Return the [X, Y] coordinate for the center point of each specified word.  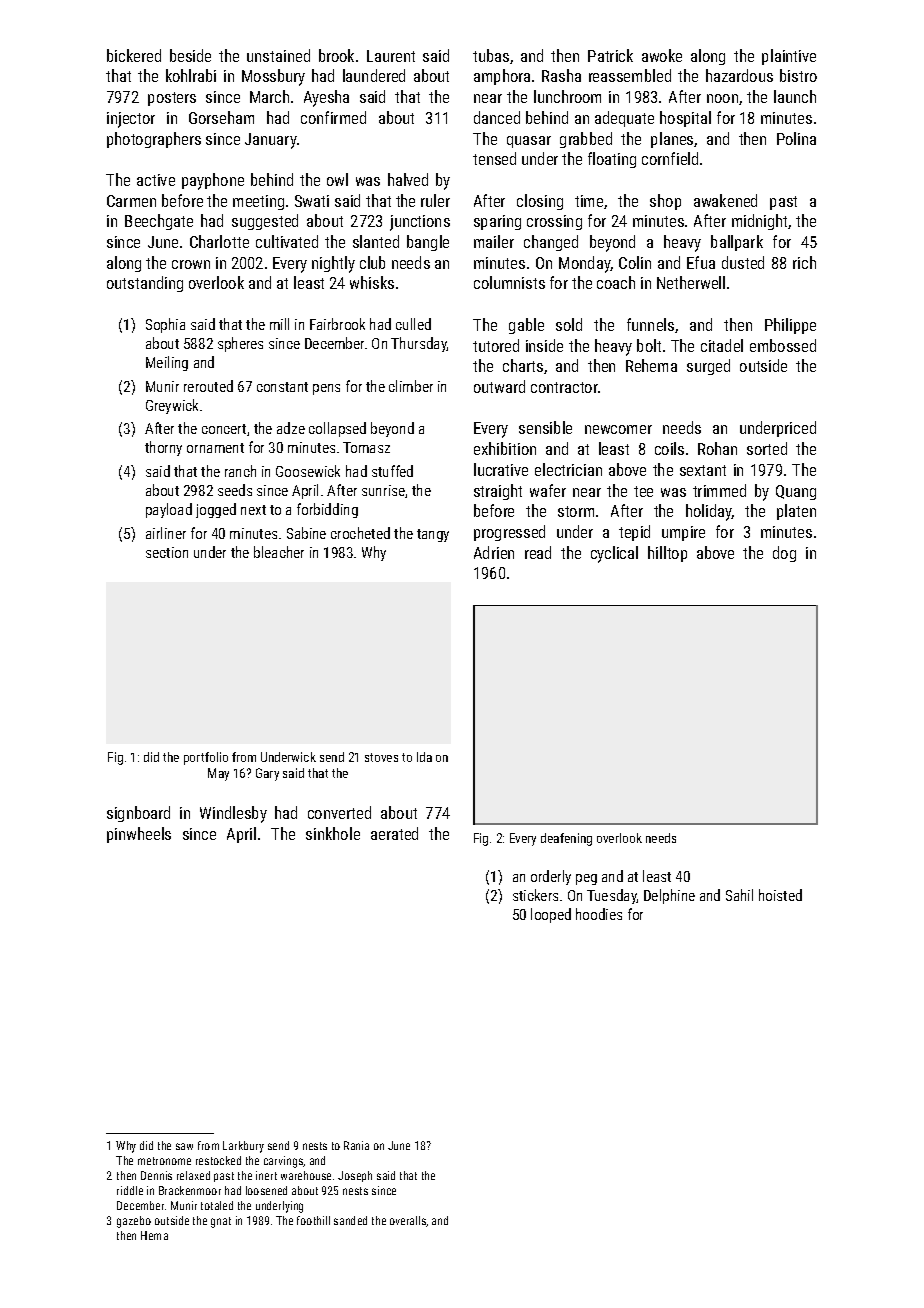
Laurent [391, 56]
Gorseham [221, 117]
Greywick [172, 406]
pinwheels [139, 835]
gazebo [134, 1222]
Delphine [669, 896]
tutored [496, 345]
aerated [394, 833]
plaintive [789, 57]
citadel [722, 345]
